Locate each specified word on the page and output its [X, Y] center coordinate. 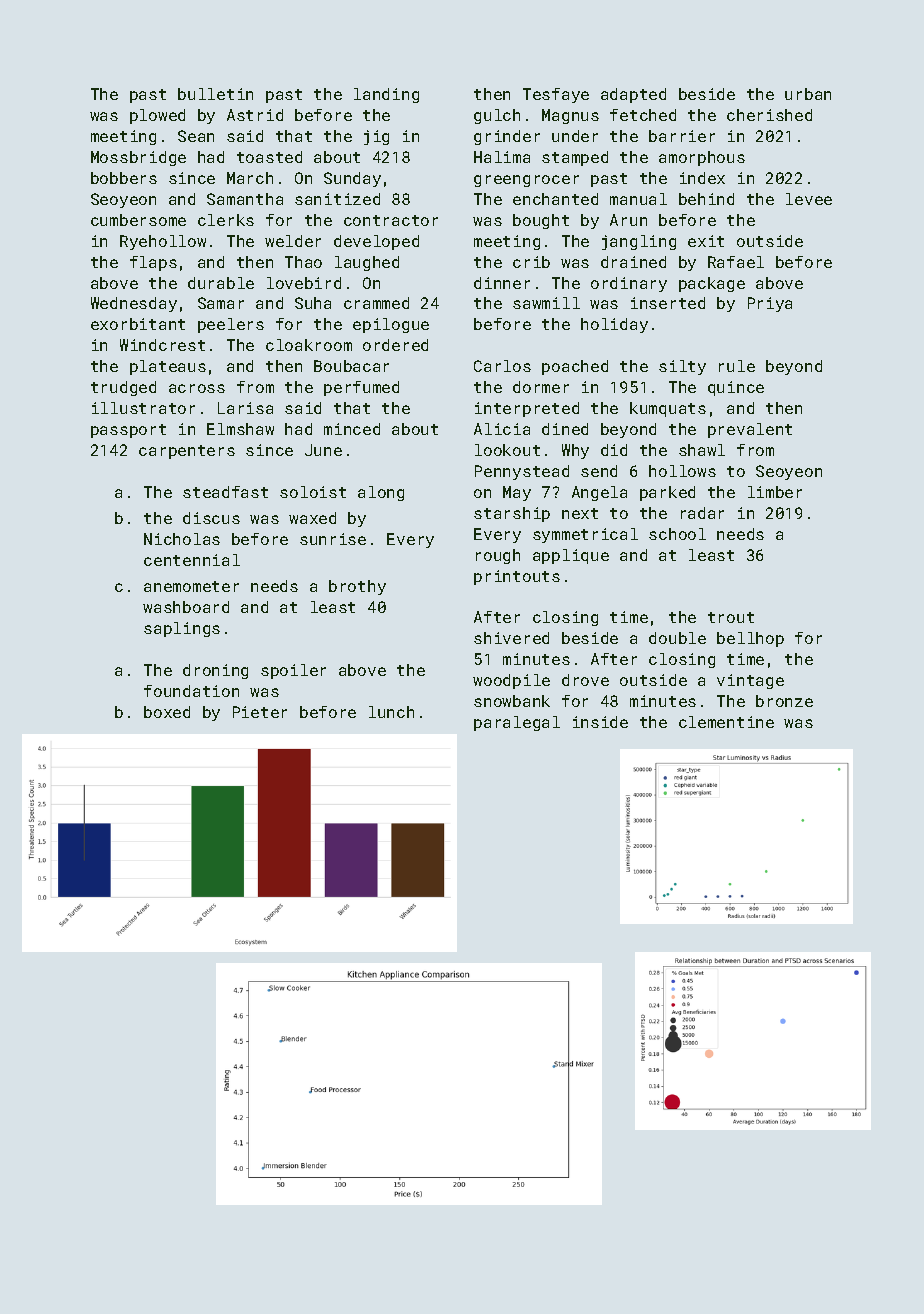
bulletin [215, 94]
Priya [770, 304]
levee [809, 199]
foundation [191, 691]
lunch [391, 712]
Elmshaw [240, 429]
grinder [507, 137]
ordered [395, 345]
